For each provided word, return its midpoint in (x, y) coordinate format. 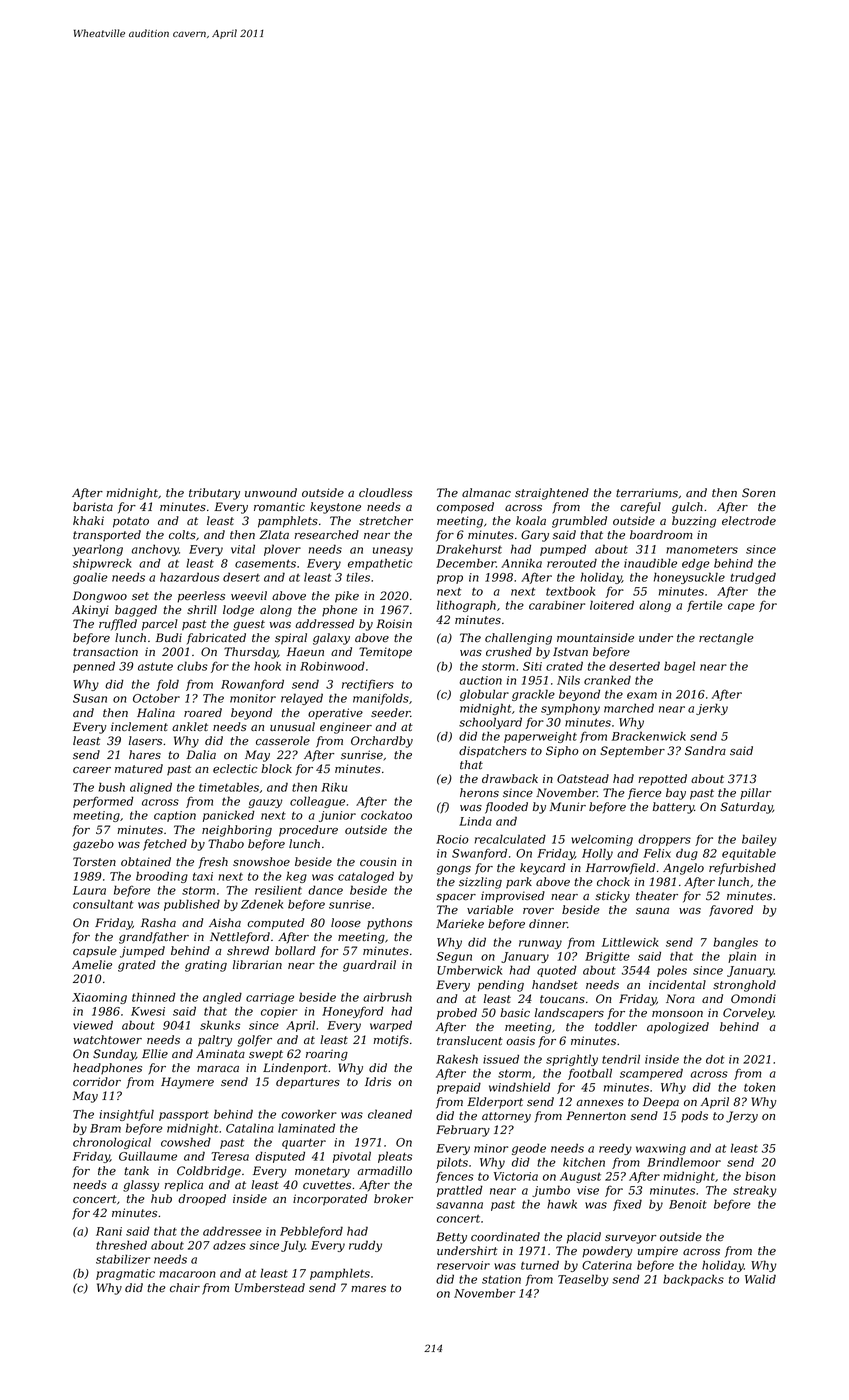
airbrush (387, 997)
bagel (679, 667)
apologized (678, 1028)
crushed (509, 651)
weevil (249, 595)
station (501, 1279)
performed (103, 802)
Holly (597, 854)
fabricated (216, 639)
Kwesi (148, 1011)
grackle (533, 695)
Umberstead (270, 1288)
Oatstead (583, 779)
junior (337, 816)
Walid (760, 1279)
